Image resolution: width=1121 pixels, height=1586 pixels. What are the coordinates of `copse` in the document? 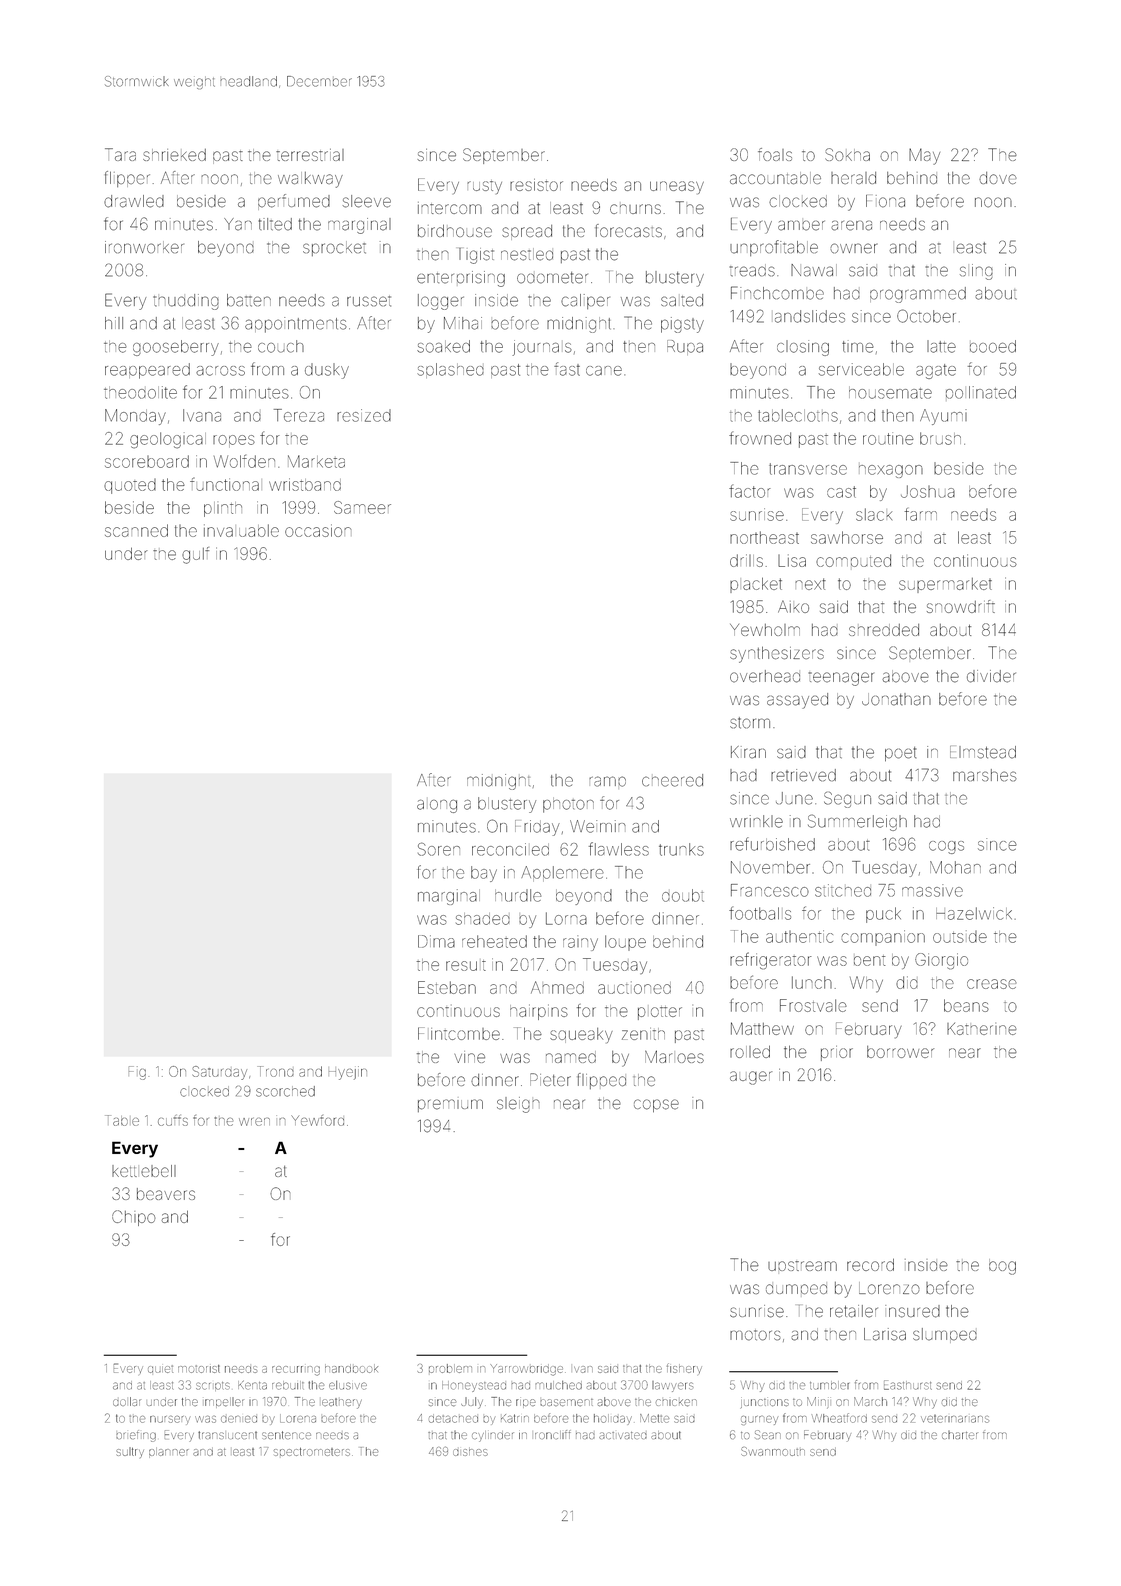 It's located at (656, 1105).
